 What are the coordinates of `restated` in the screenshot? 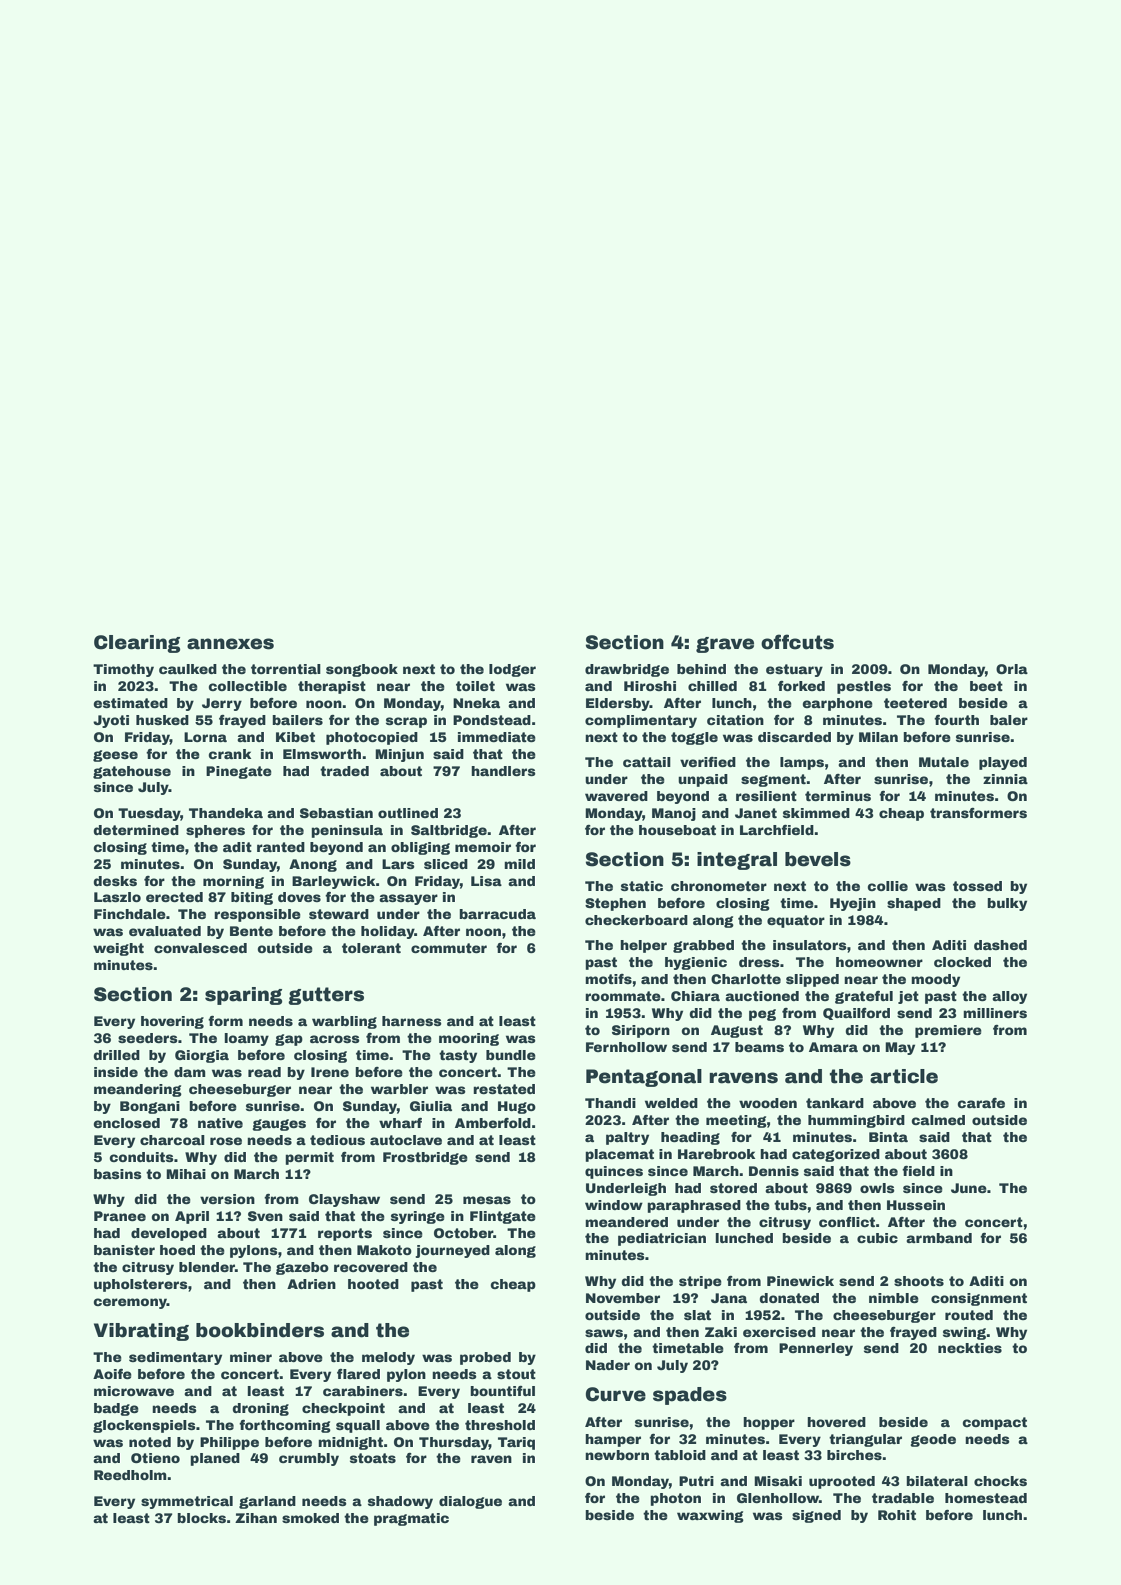 It's located at (504, 1089).
